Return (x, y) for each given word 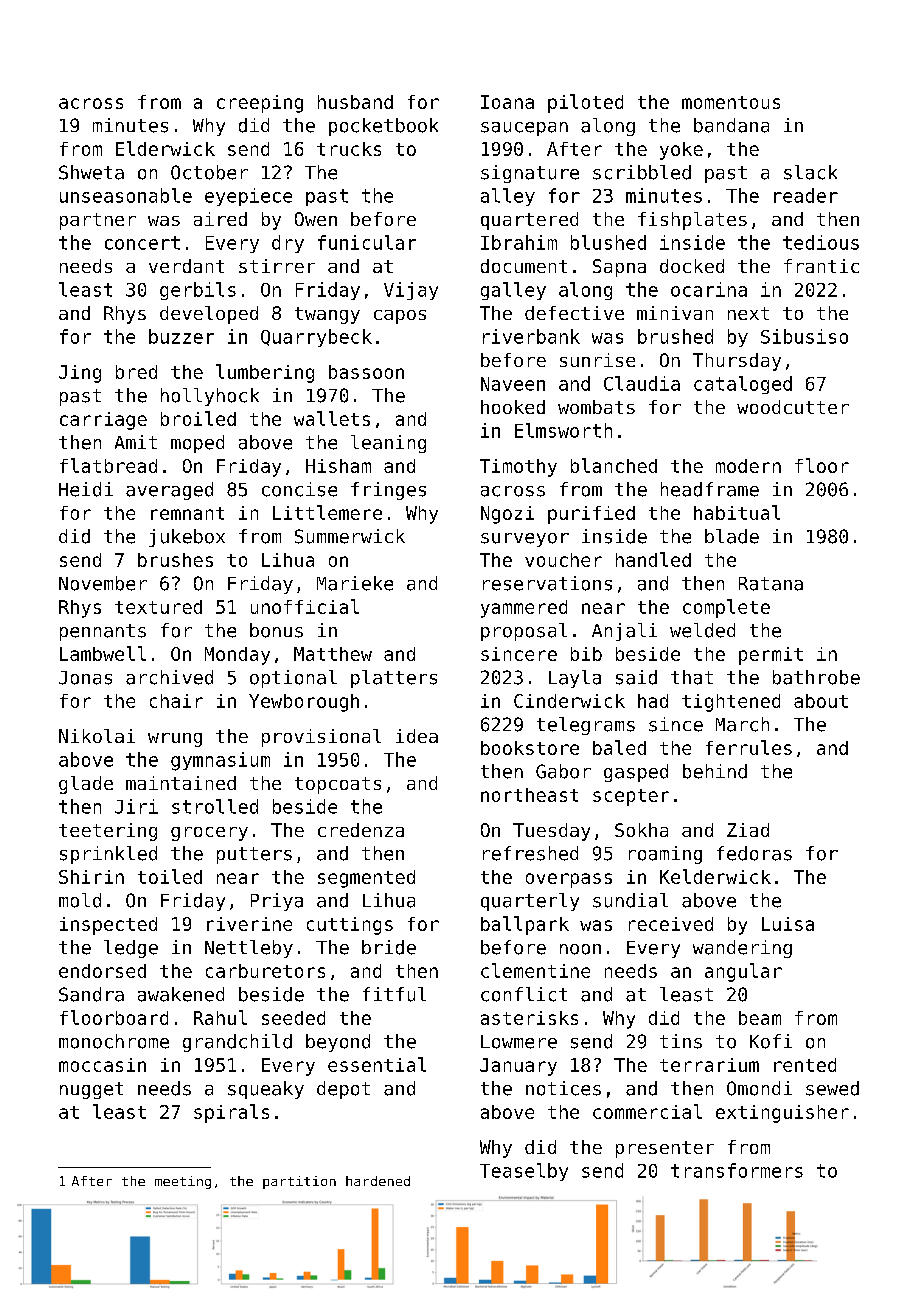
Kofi (771, 1041)
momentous (731, 102)
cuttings (350, 926)
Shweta (91, 172)
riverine (249, 924)
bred (136, 372)
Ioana (507, 102)
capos (400, 317)
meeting (183, 1182)
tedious (821, 242)
